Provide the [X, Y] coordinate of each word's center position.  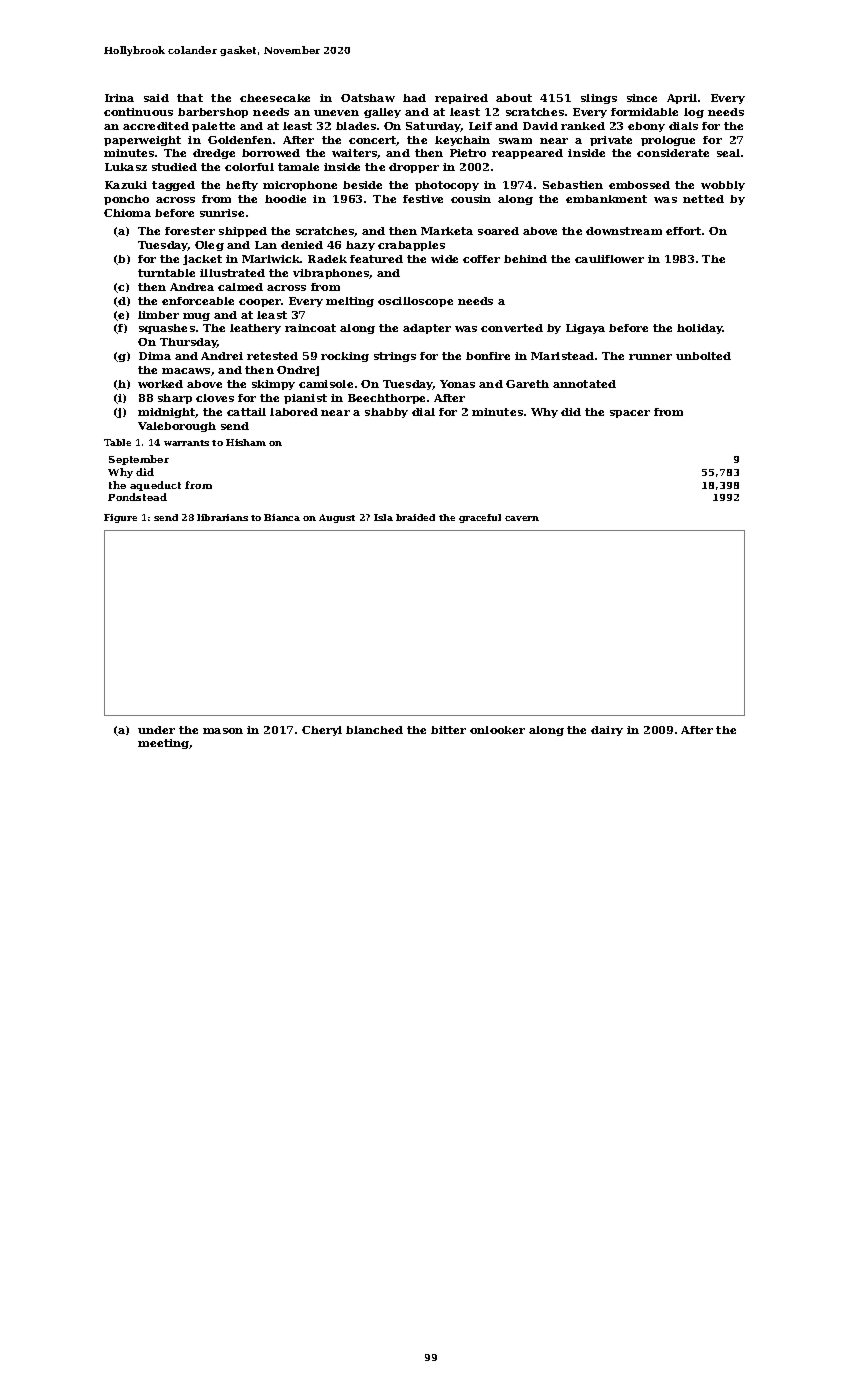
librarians [222, 517]
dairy [607, 731]
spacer [630, 414]
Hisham [246, 442]
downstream [624, 231]
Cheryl [322, 731]
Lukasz [126, 167]
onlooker [497, 730]
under [156, 730]
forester [190, 231]
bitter [448, 730]
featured [376, 259]
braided [415, 517]
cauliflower [609, 259]
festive [423, 199]
